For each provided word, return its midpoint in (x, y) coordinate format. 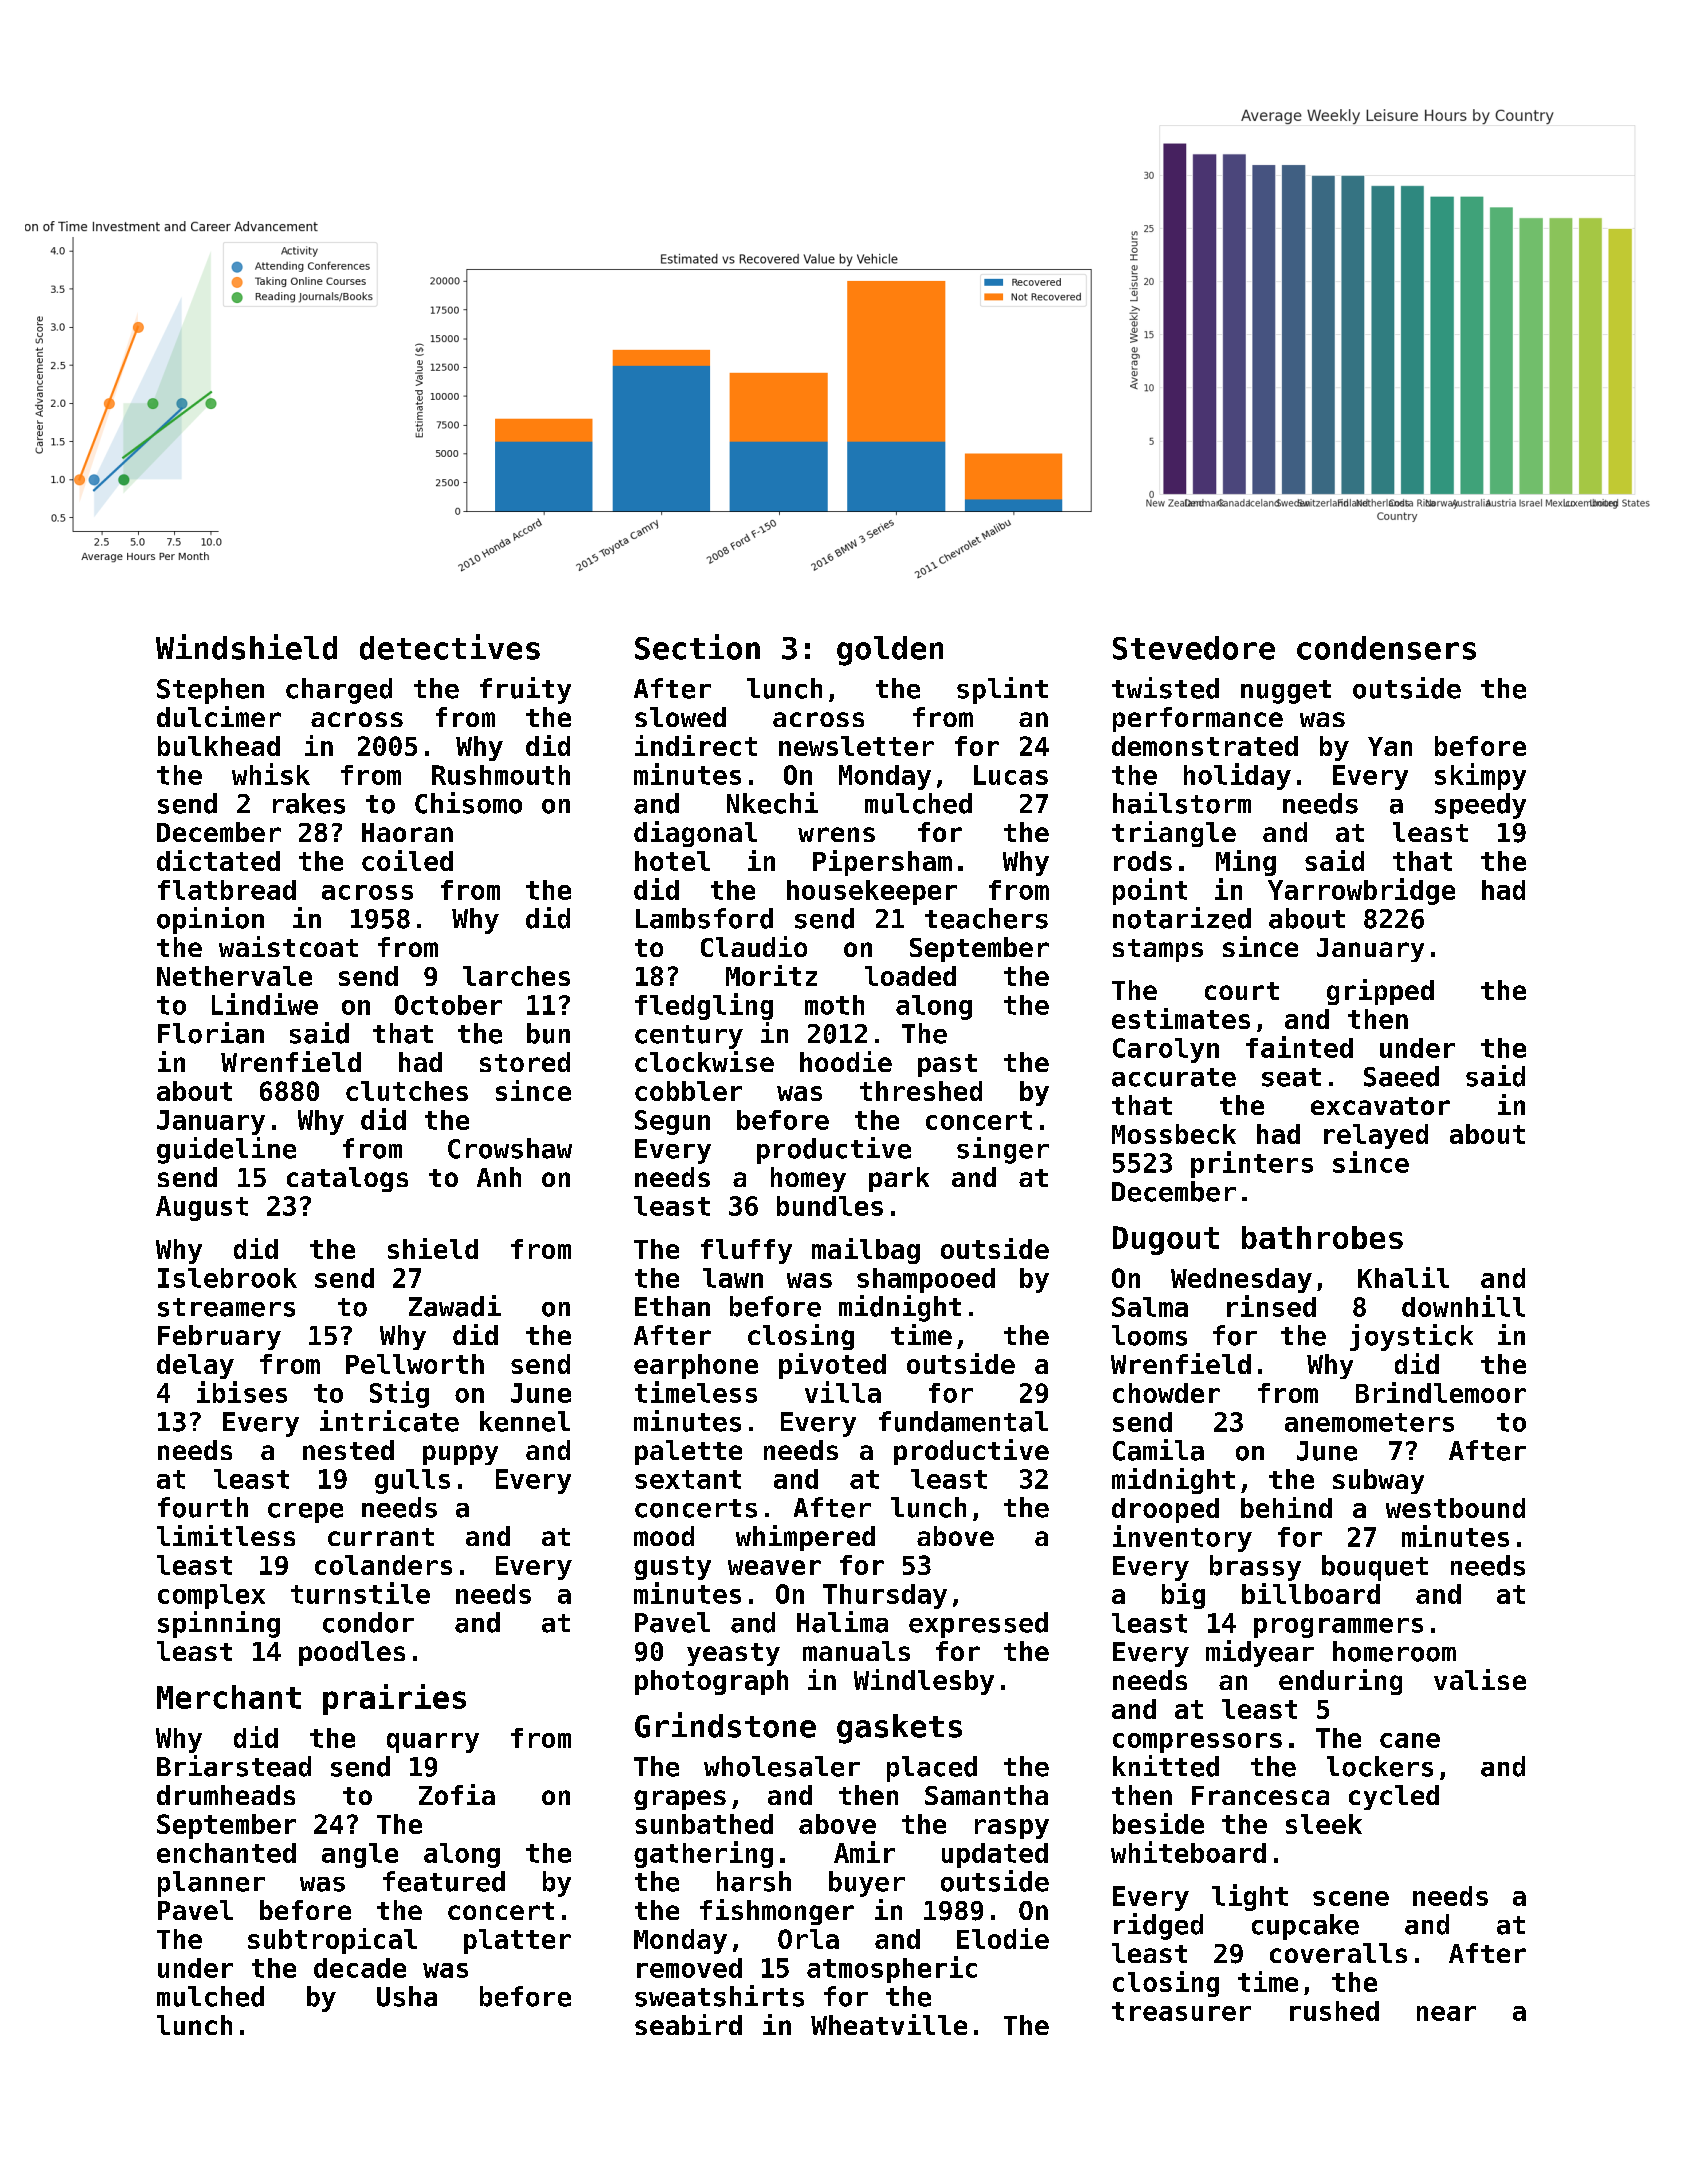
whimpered (805, 1538)
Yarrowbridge (1361, 891)
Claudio (754, 946)
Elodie (1003, 1938)
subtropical (332, 1941)
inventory (1182, 1538)
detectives (450, 647)
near (1446, 2013)
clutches (407, 1091)
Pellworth (415, 1364)
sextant (688, 1479)
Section (697, 647)
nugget (1286, 692)
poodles (352, 1653)
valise (1480, 1679)
